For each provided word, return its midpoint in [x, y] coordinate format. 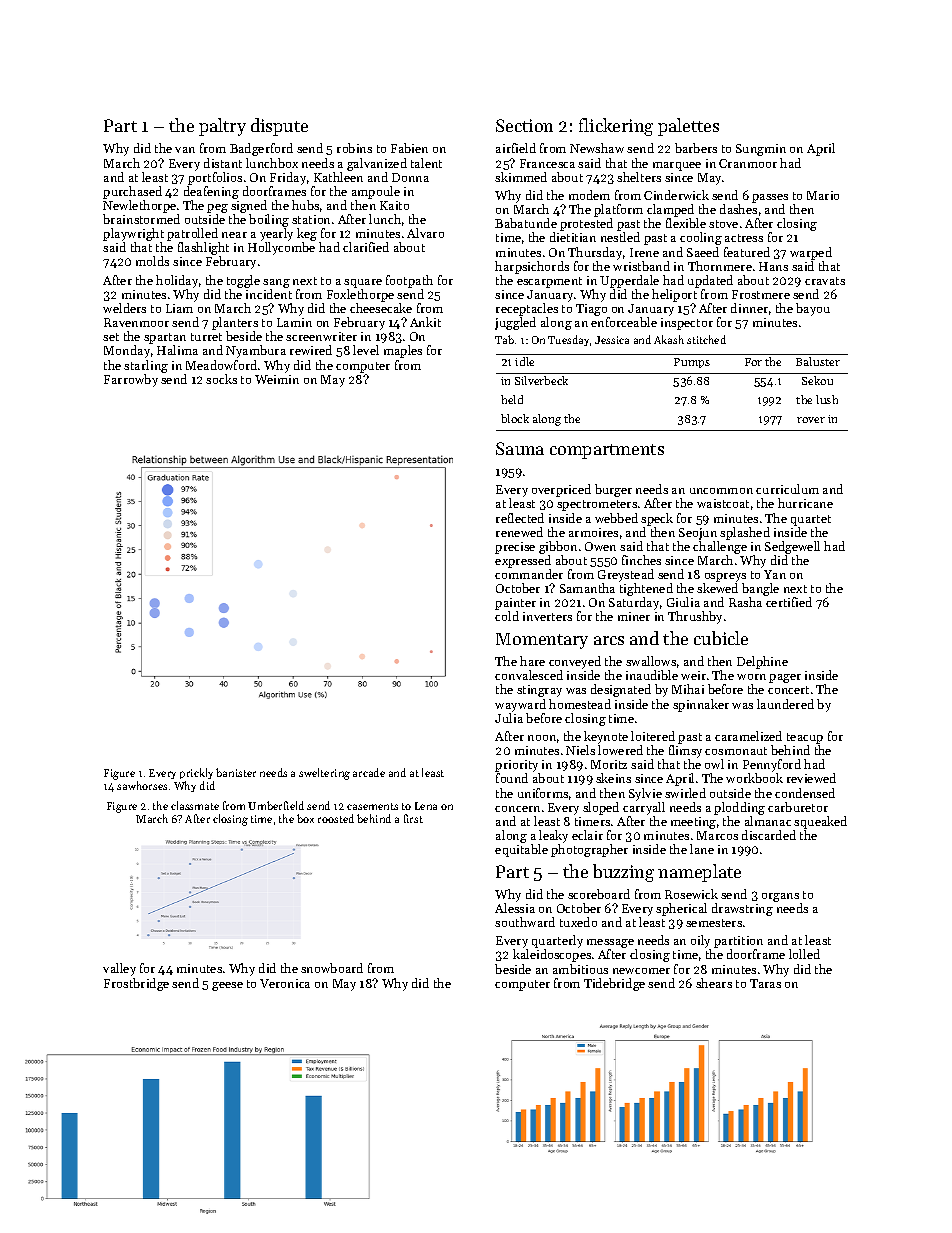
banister [236, 772]
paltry [222, 127]
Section [524, 125]
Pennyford [772, 765]
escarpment [549, 282]
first [413, 818]
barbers [696, 148]
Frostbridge [136, 984]
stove [723, 224]
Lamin [294, 322]
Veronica [285, 983]
